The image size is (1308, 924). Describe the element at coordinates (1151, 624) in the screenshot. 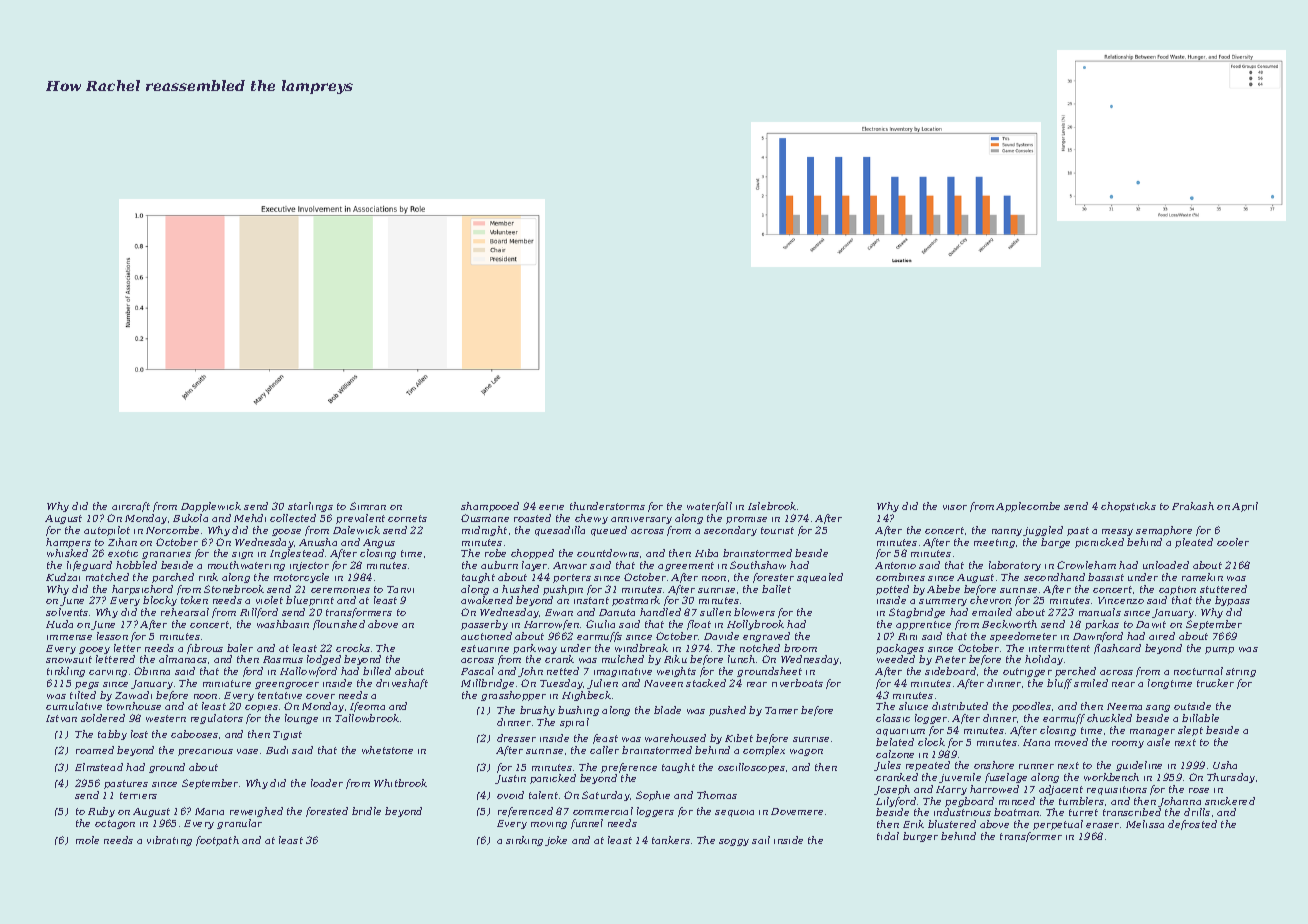

I see `Dawit` at that location.
